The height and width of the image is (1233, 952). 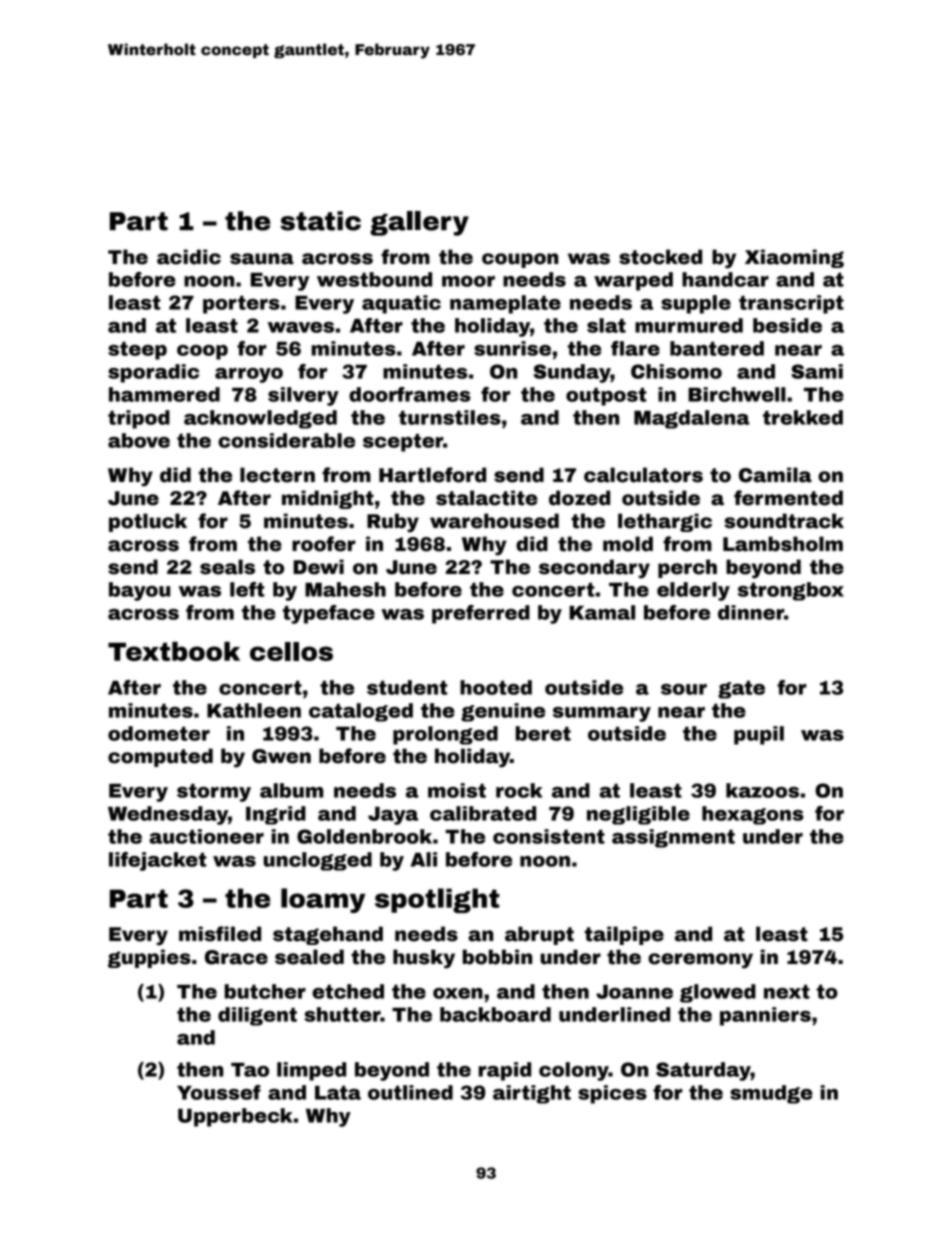 I want to click on roofer, so click(x=324, y=544).
